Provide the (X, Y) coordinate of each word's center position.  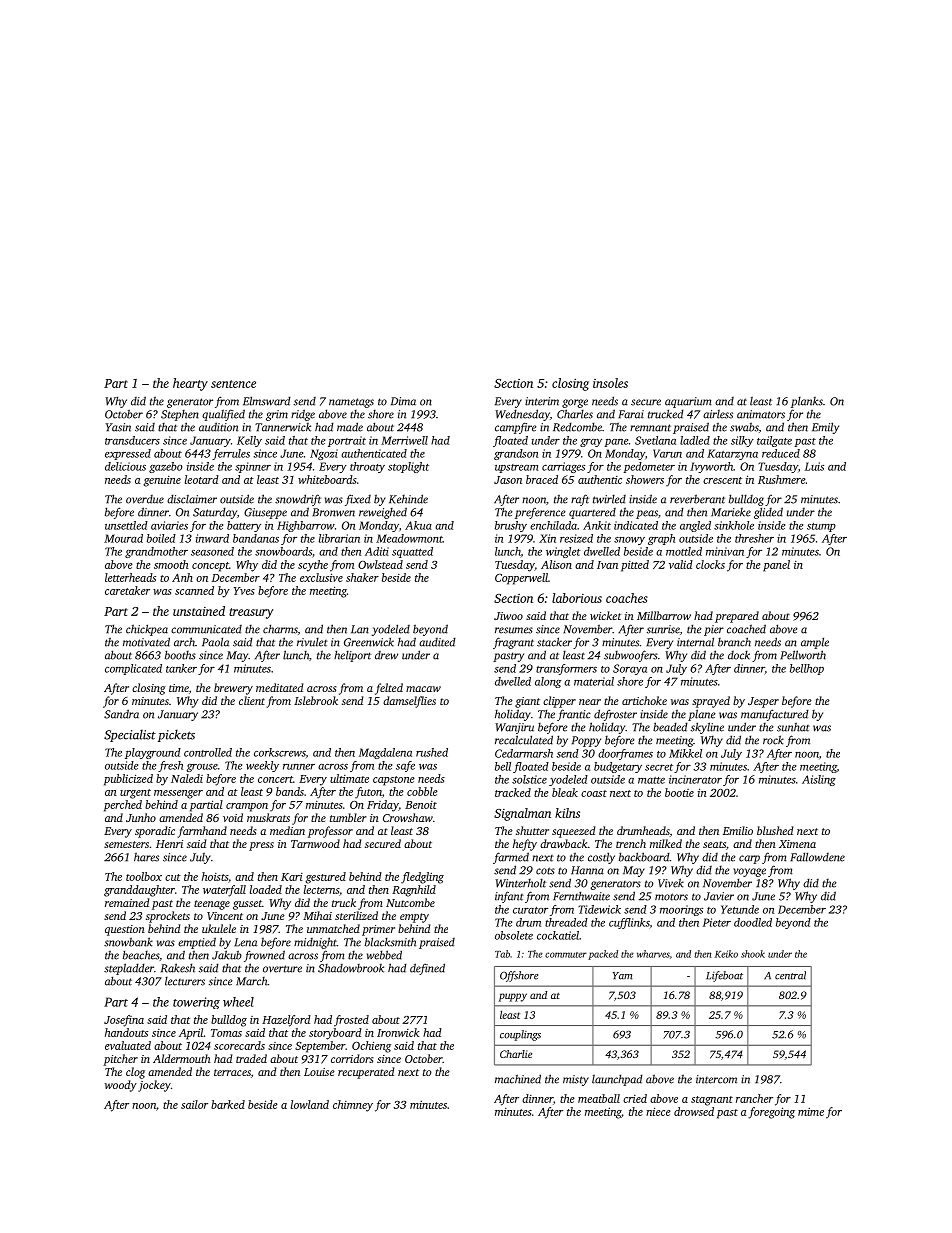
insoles (610, 383)
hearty (190, 384)
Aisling (819, 780)
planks (807, 402)
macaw (423, 689)
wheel (238, 1002)
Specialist (130, 735)
